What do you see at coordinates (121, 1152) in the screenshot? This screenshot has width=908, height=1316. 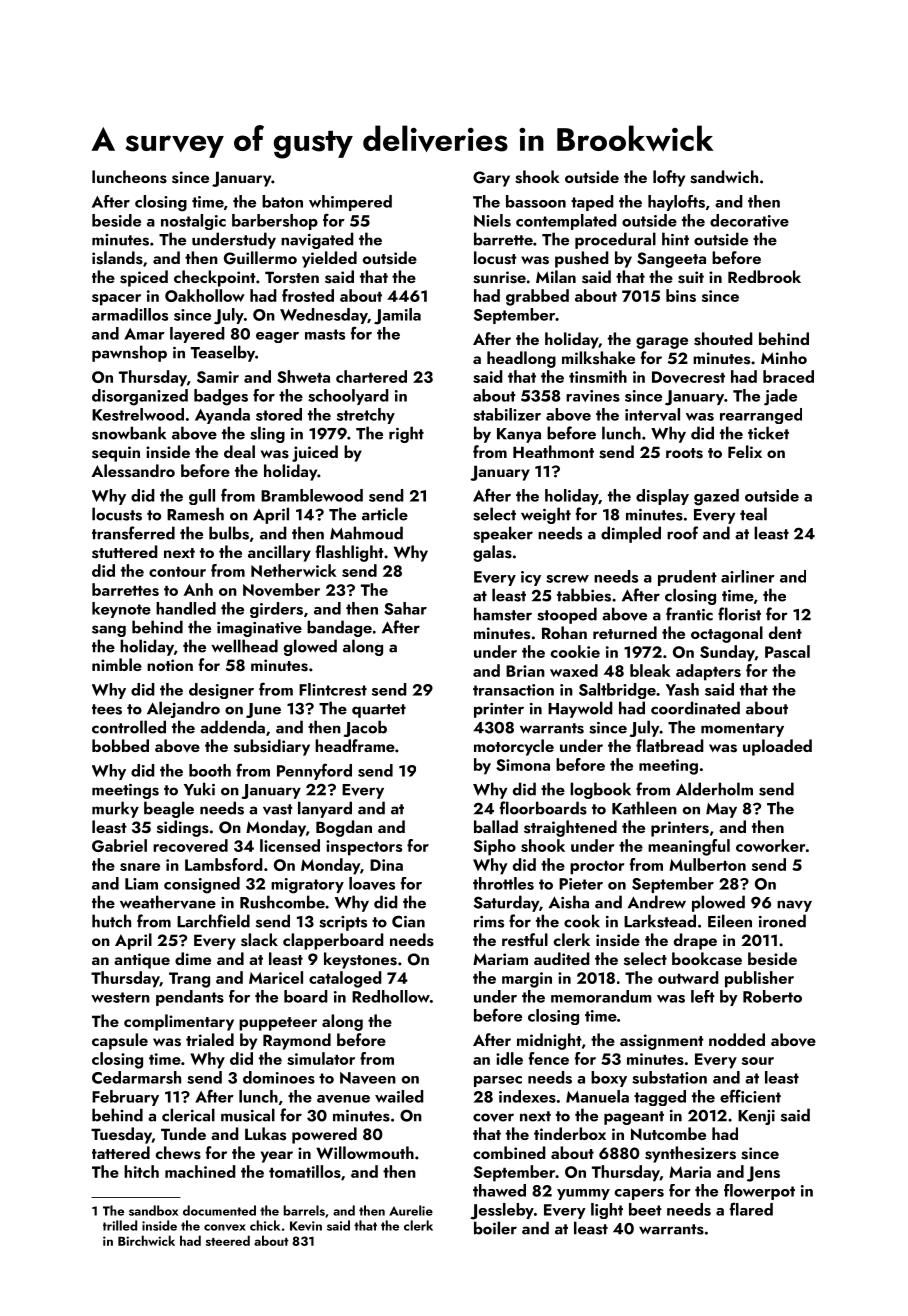 I see `tattered` at bounding box center [121, 1152].
